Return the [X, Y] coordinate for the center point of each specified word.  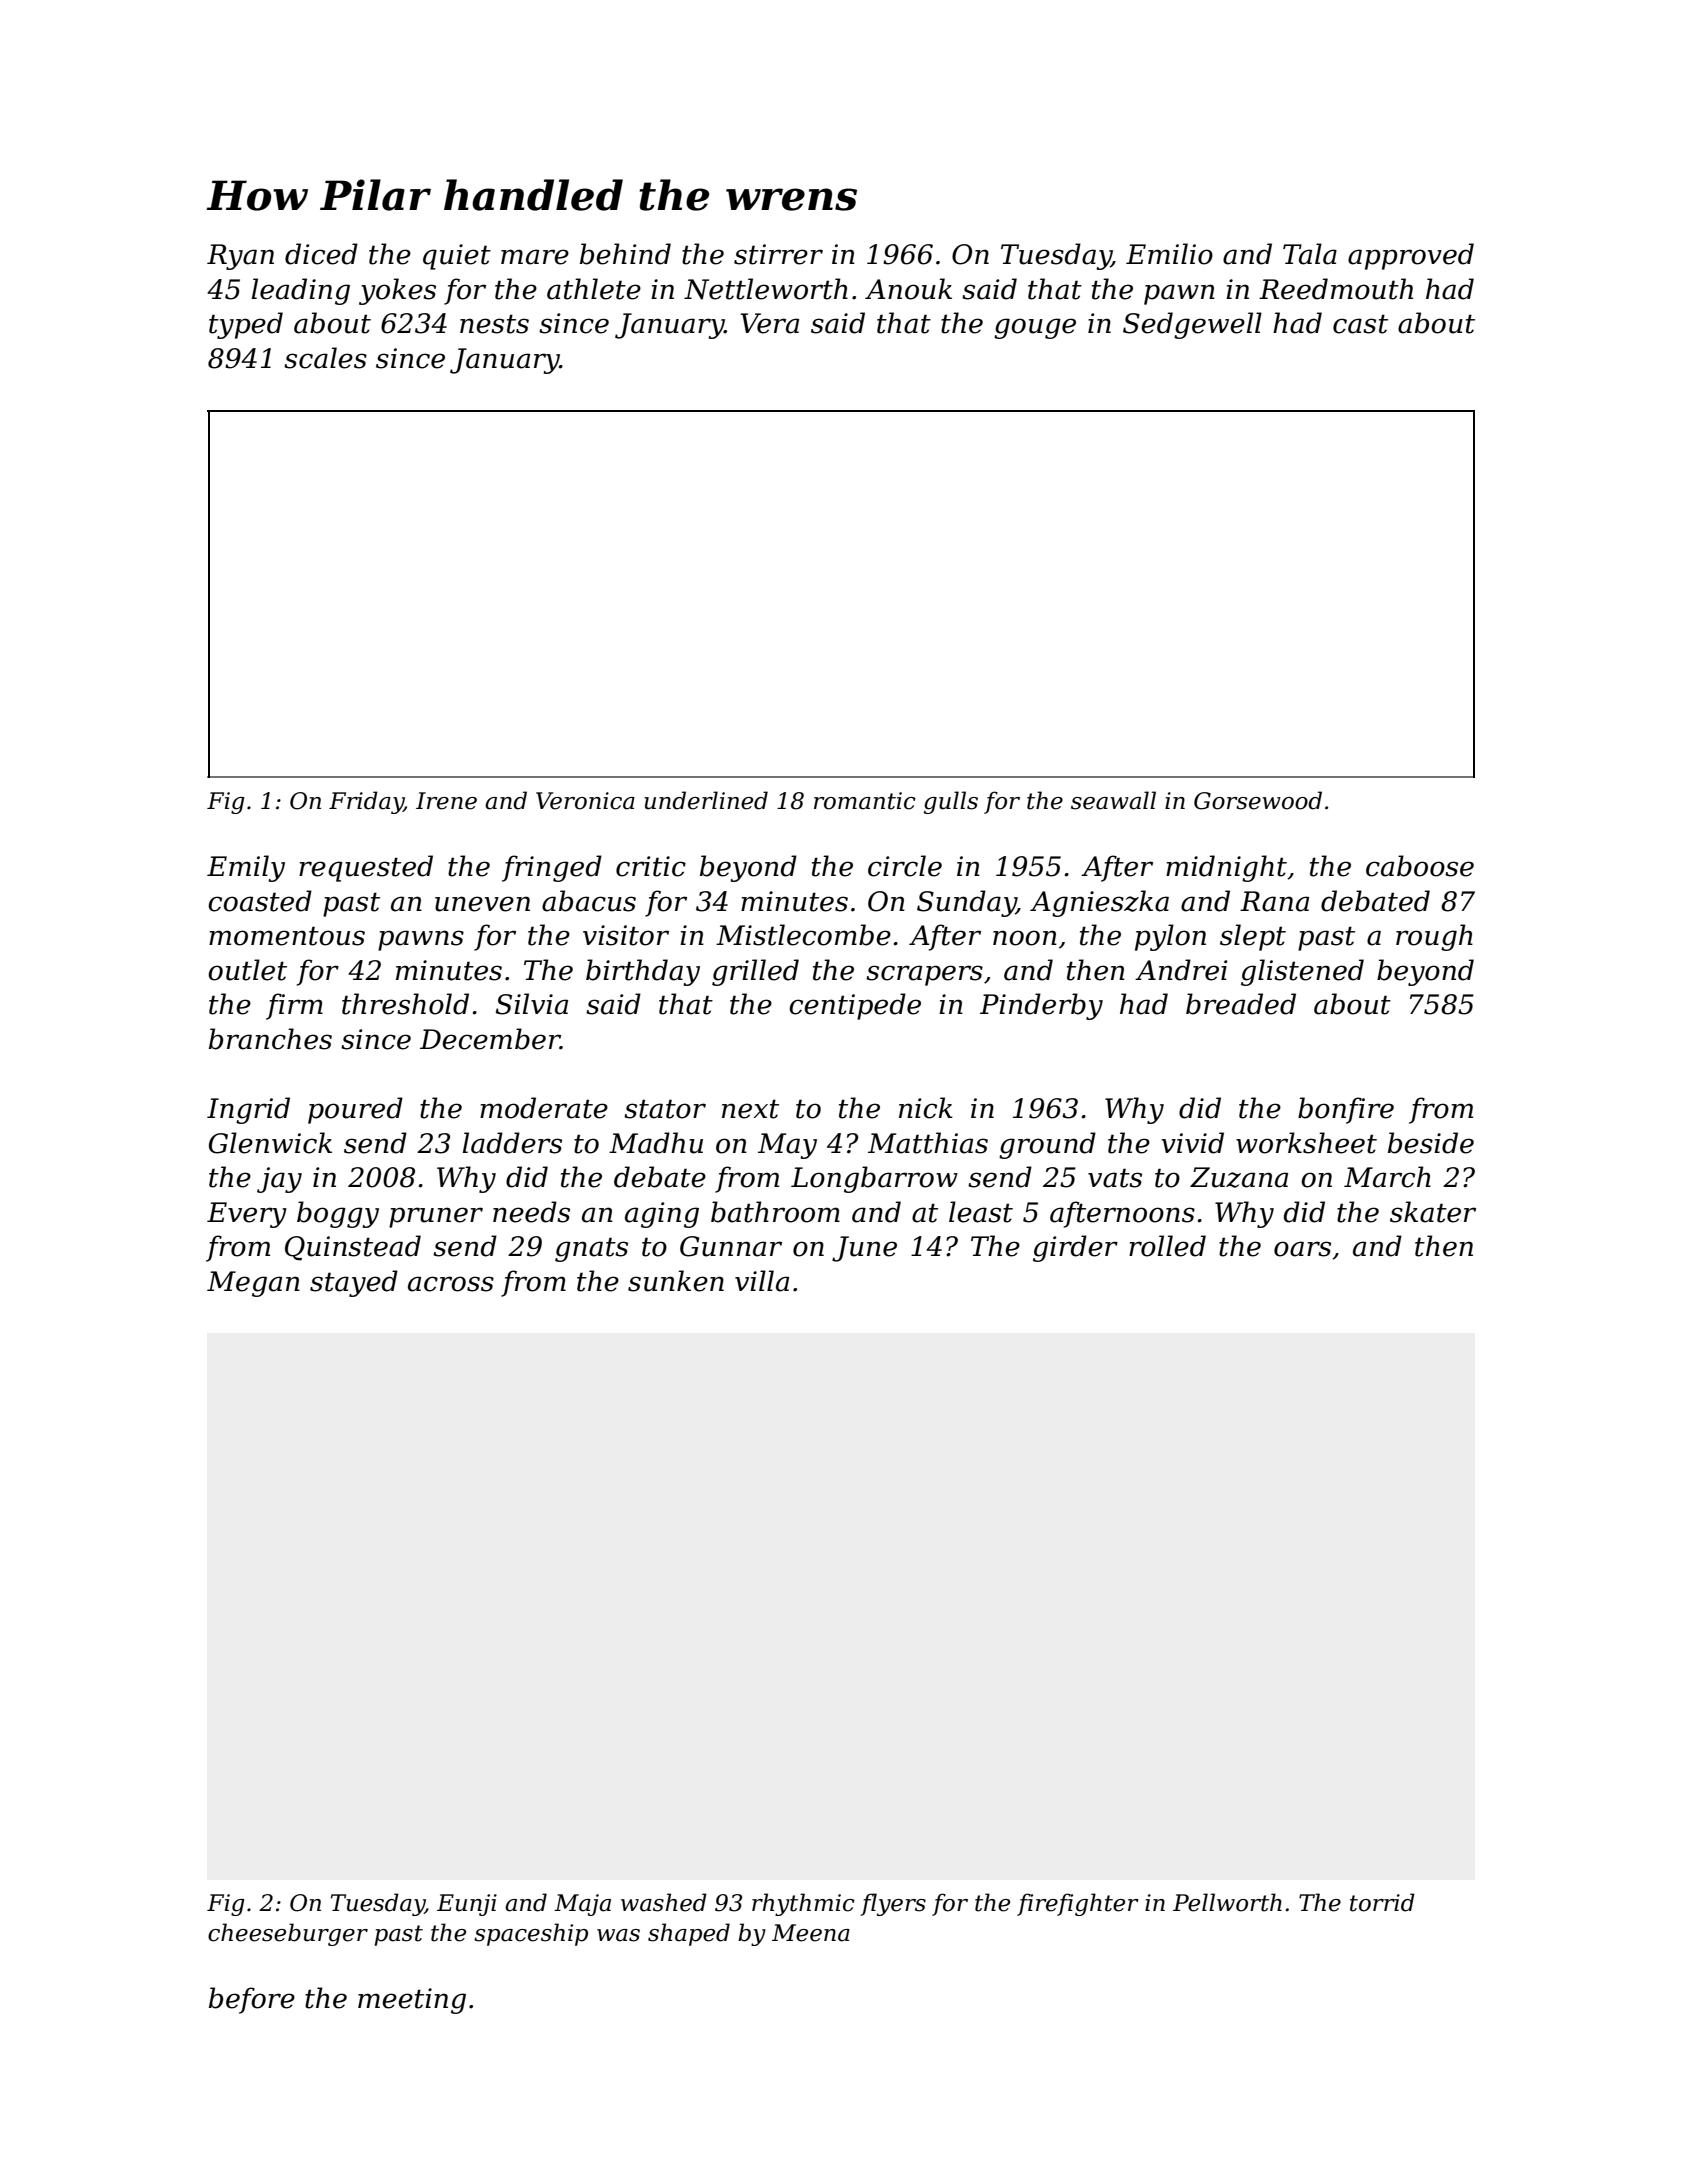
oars [1302, 1249]
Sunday [966, 903]
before [252, 2000]
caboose [1420, 866]
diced [321, 254]
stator [665, 1109]
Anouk [908, 289]
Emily [246, 868]
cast [1360, 324]
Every [247, 1215]
